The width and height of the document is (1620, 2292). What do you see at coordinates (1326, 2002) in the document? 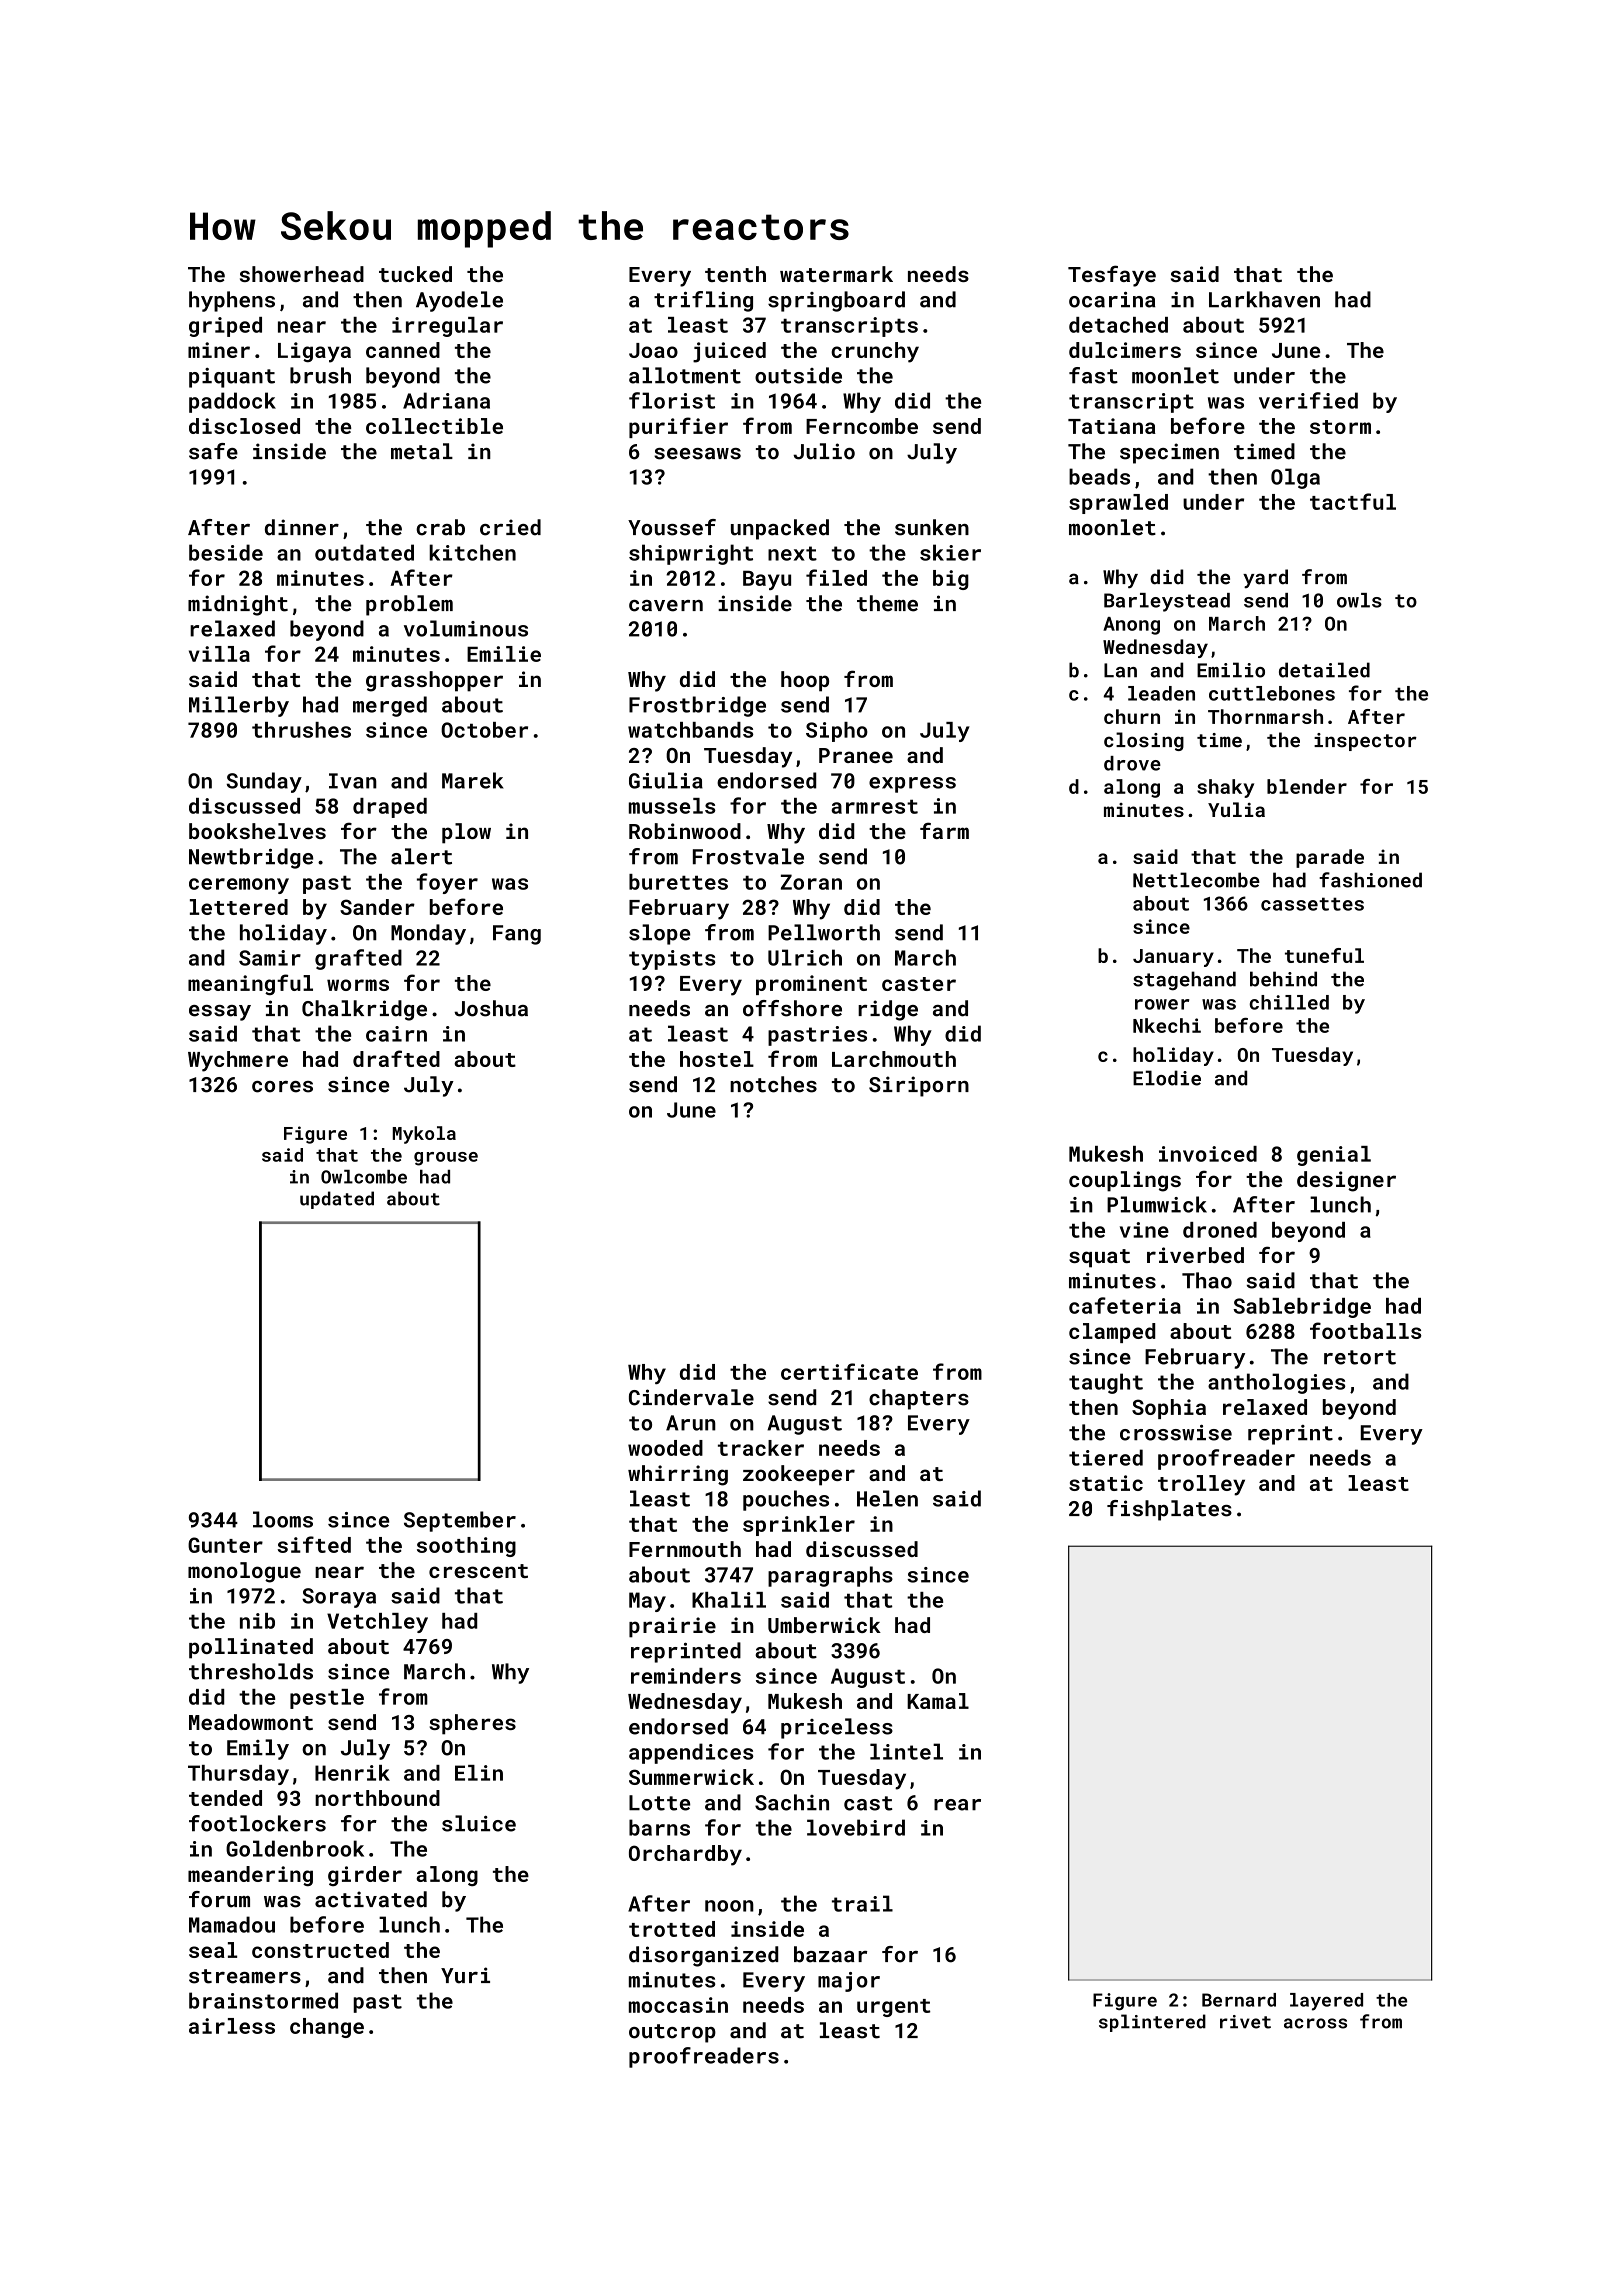
I see `layered` at bounding box center [1326, 2002].
